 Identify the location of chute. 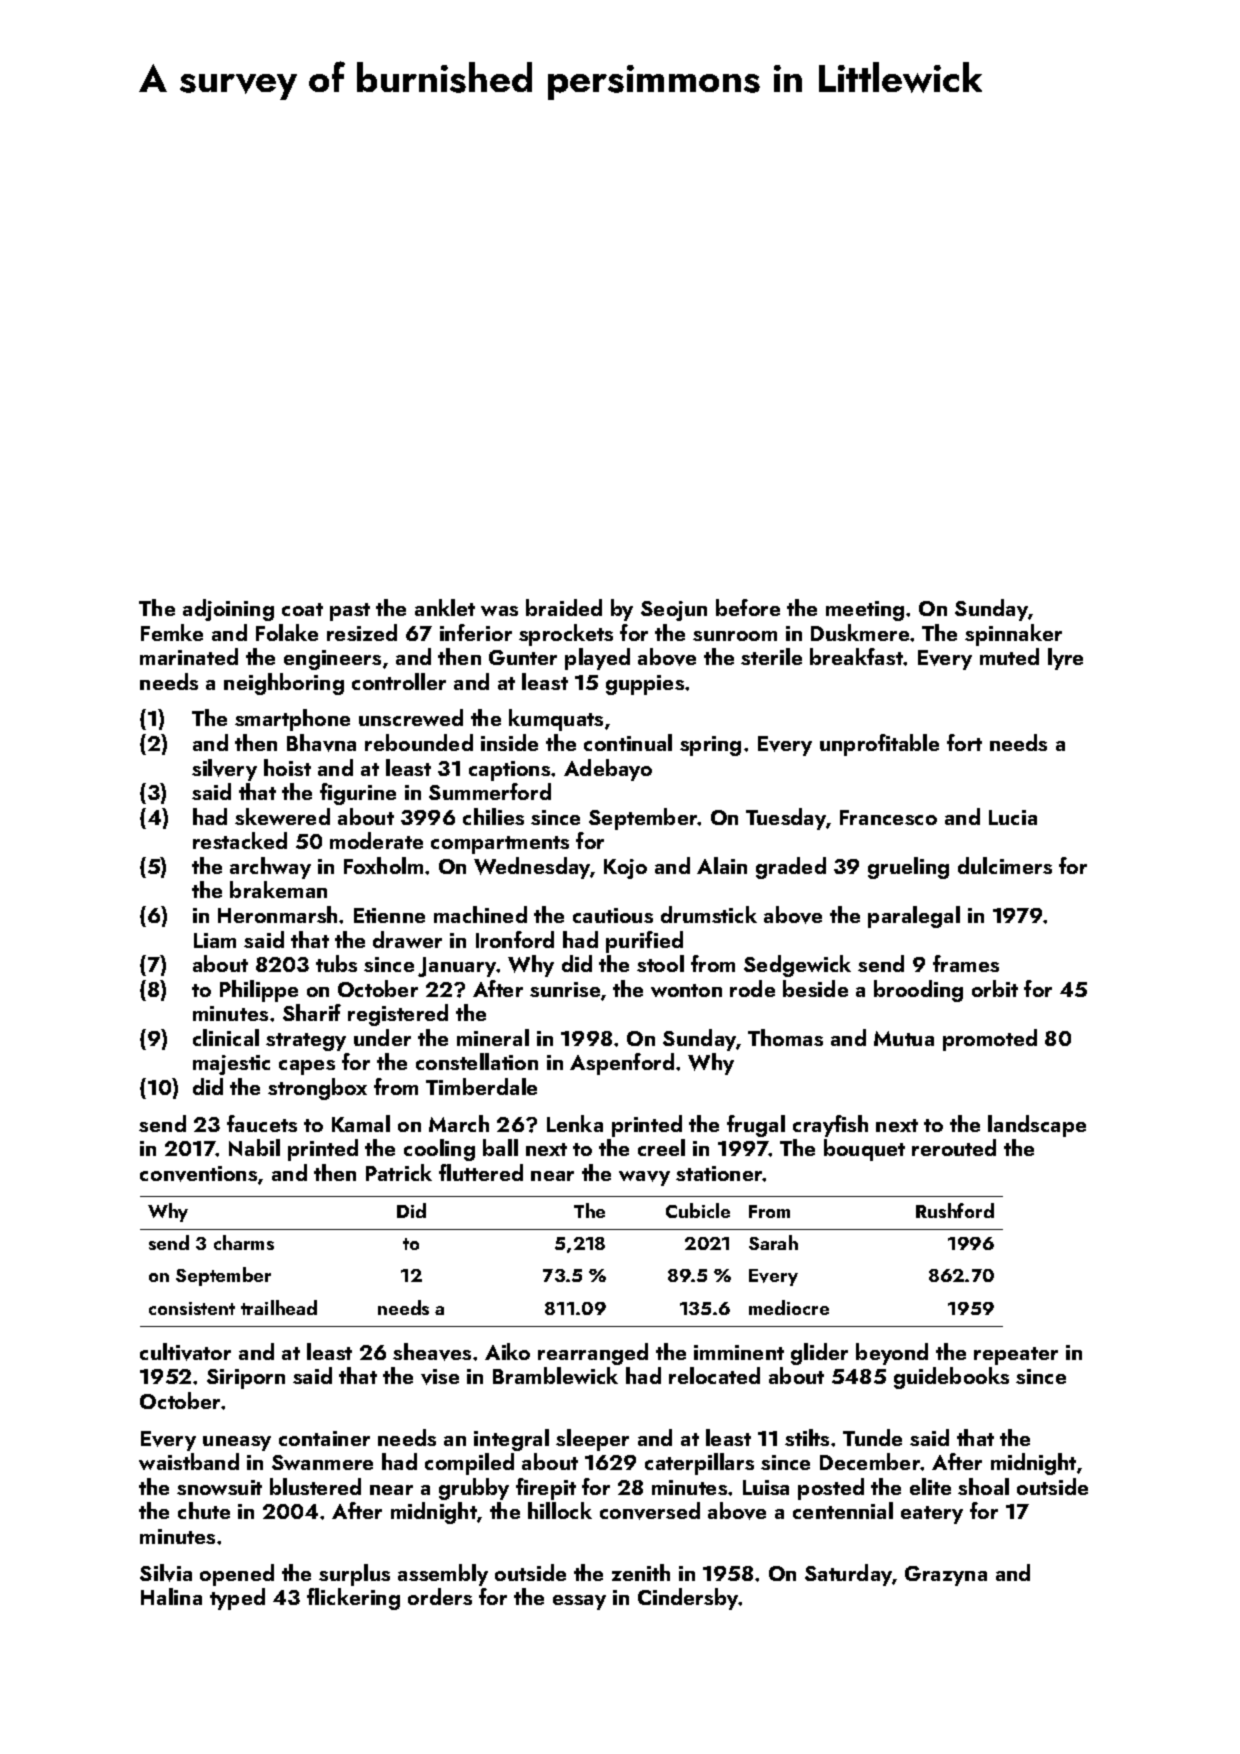
(204, 1510).
